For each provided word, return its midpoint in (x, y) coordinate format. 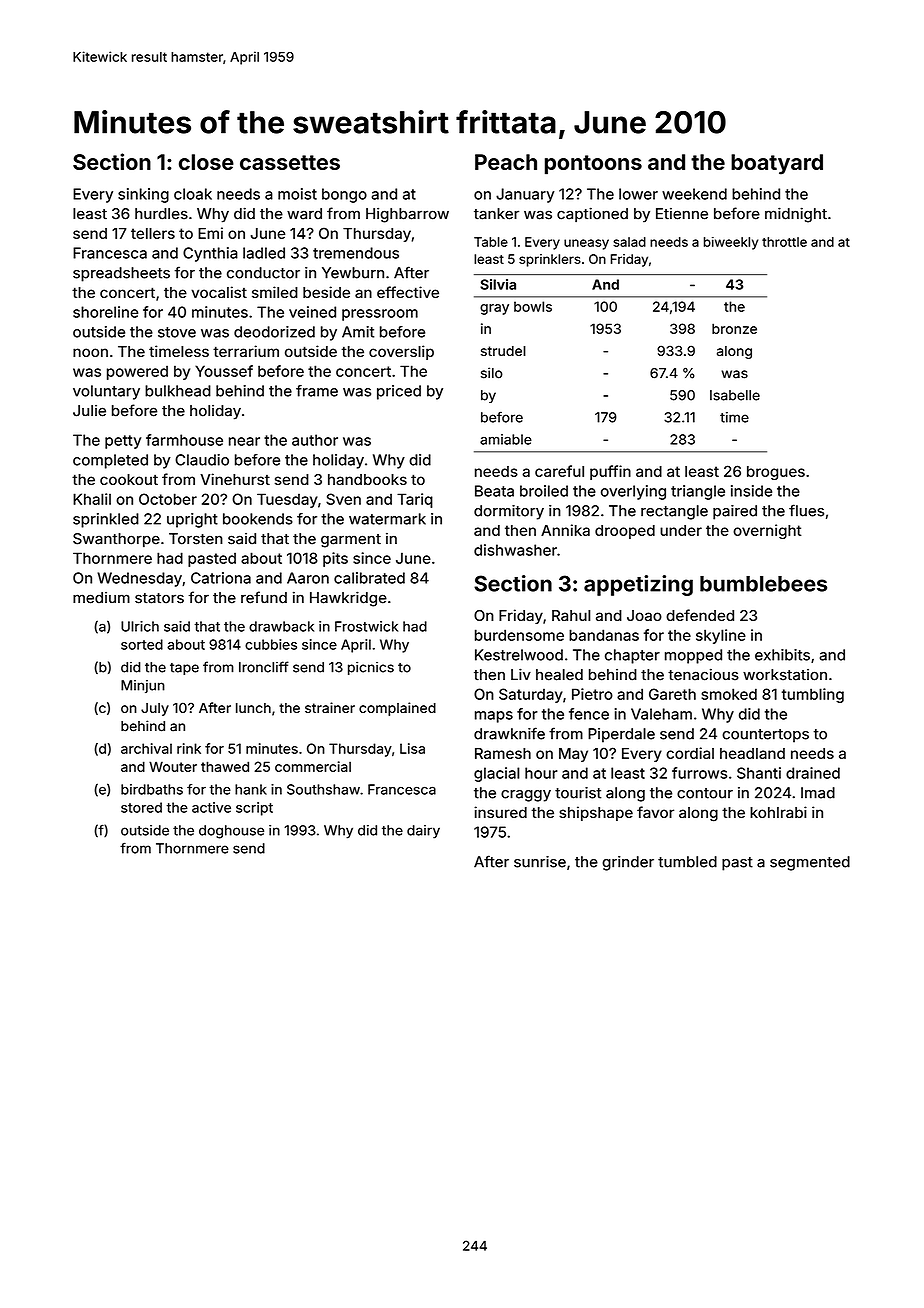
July (155, 709)
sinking (143, 195)
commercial (313, 766)
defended (700, 615)
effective (408, 292)
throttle (784, 242)
